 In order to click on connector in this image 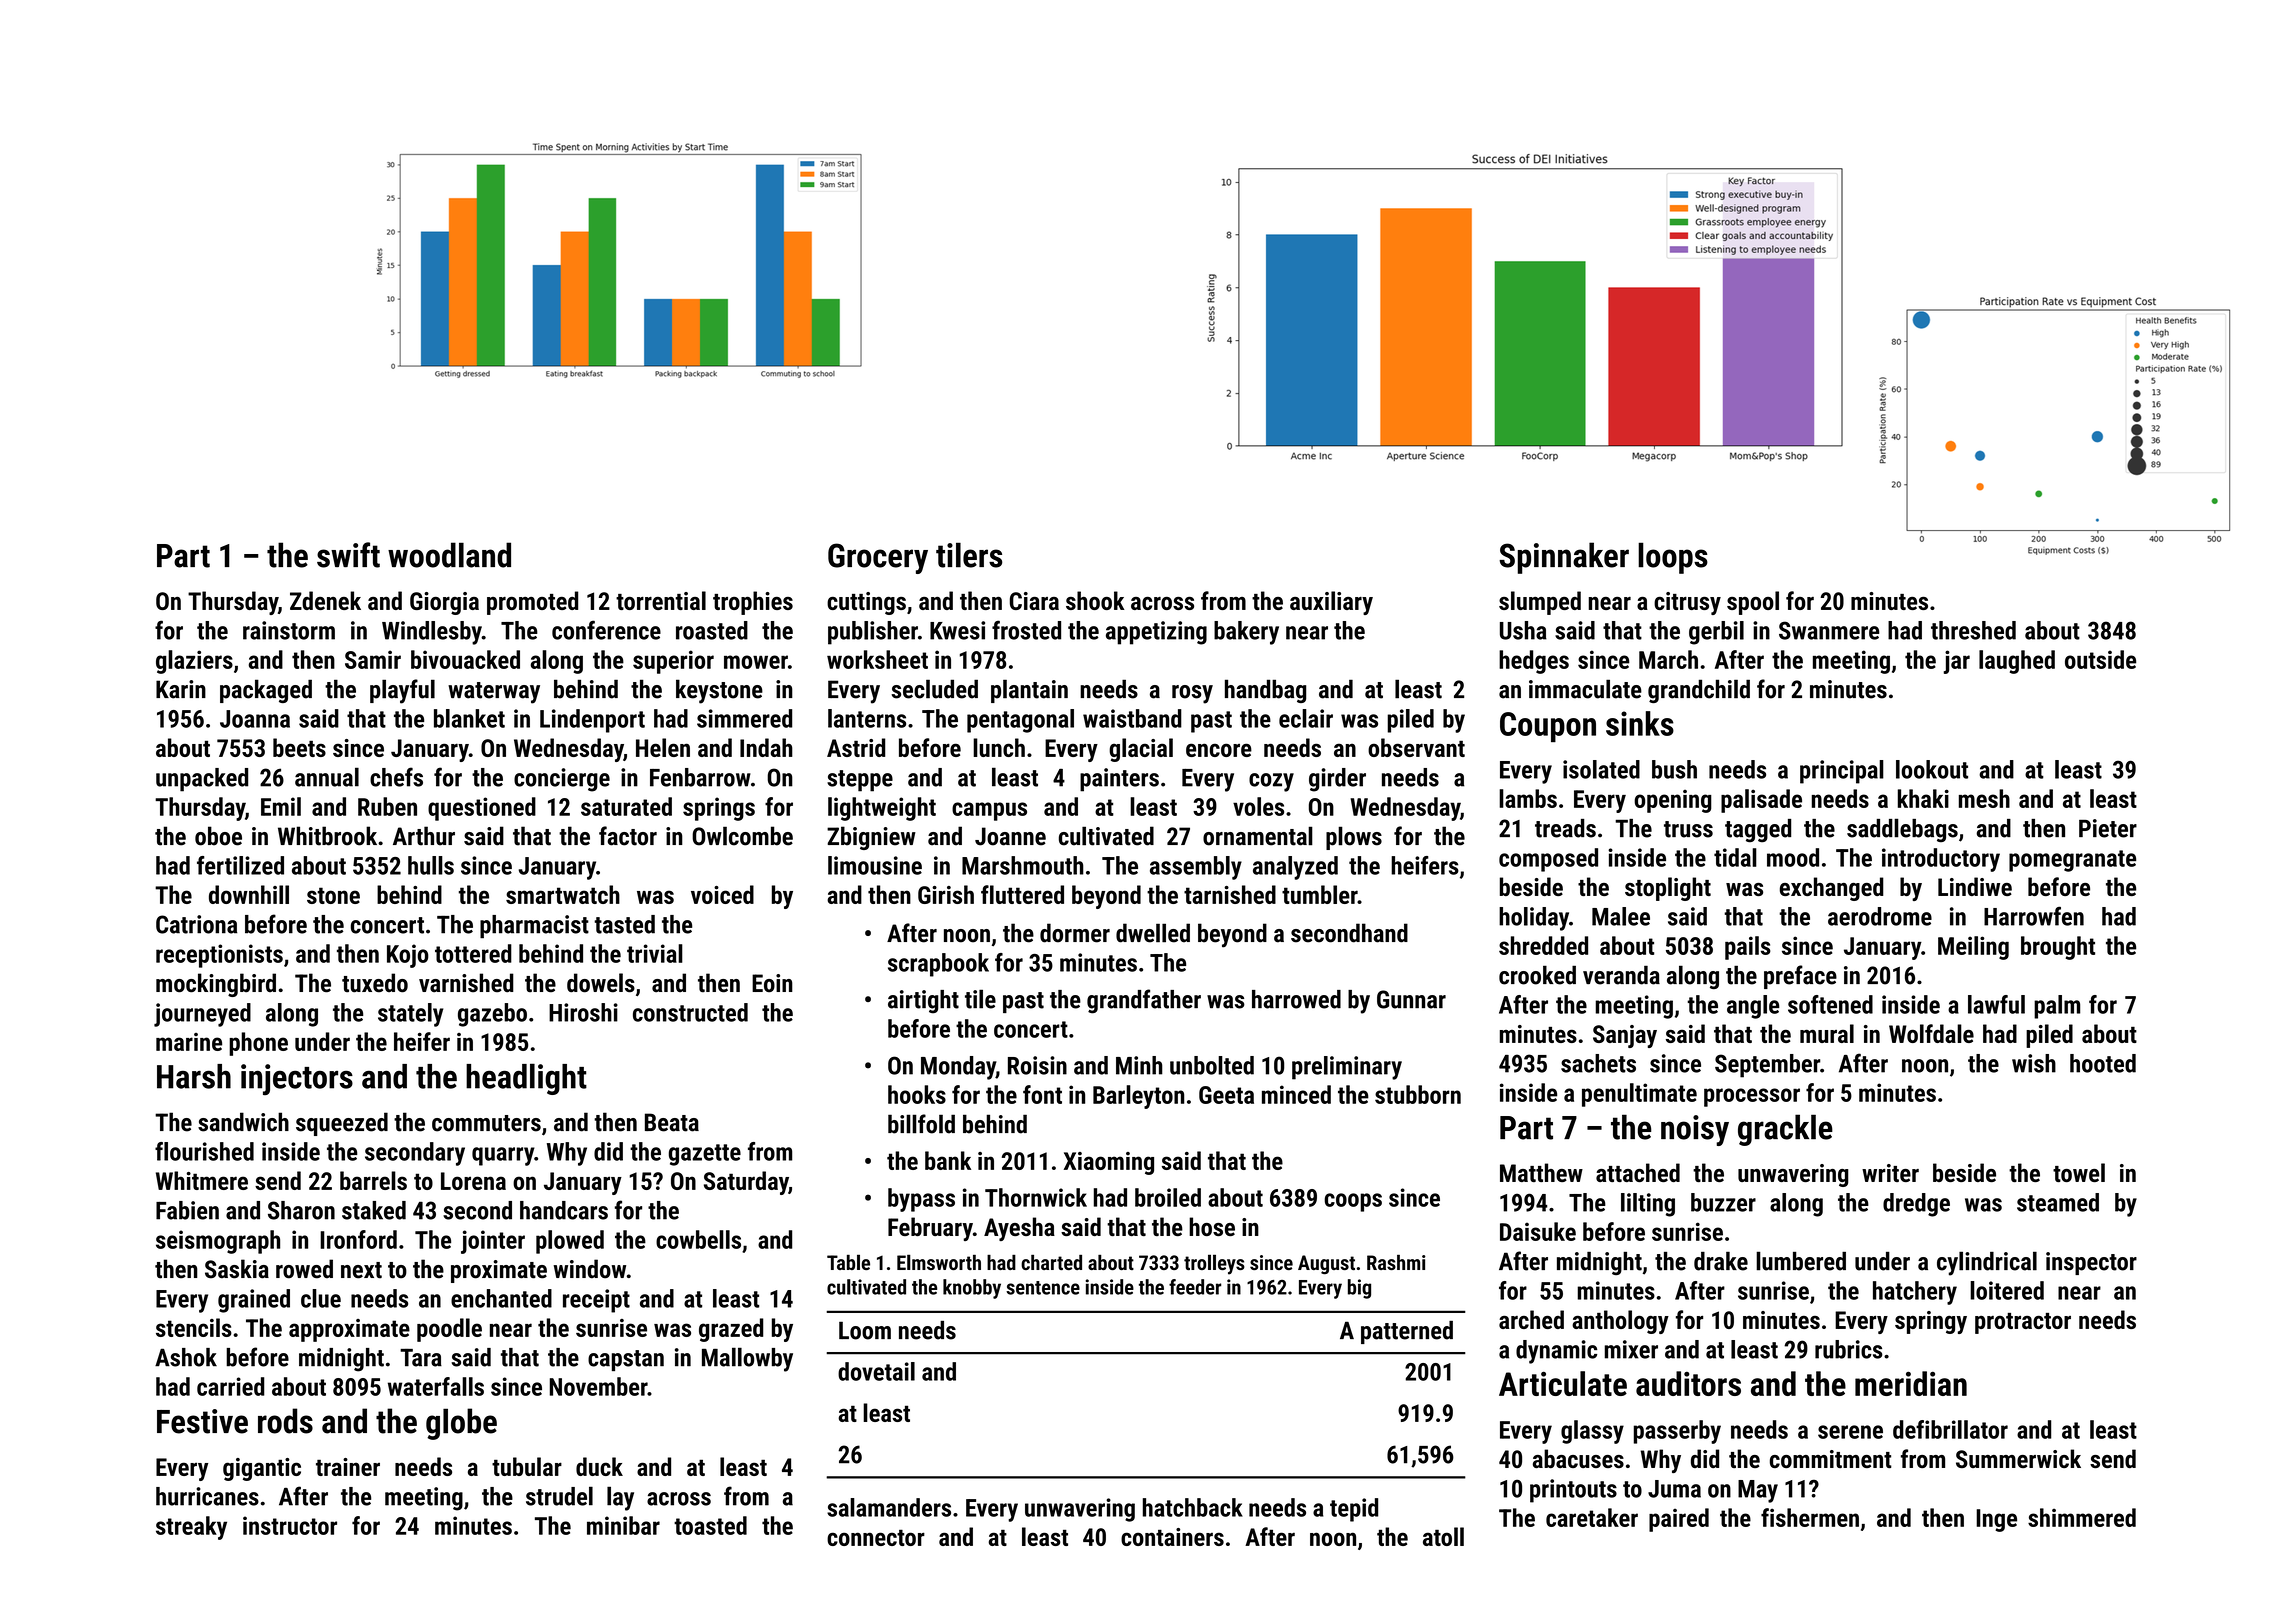, I will do `click(876, 1537)`.
